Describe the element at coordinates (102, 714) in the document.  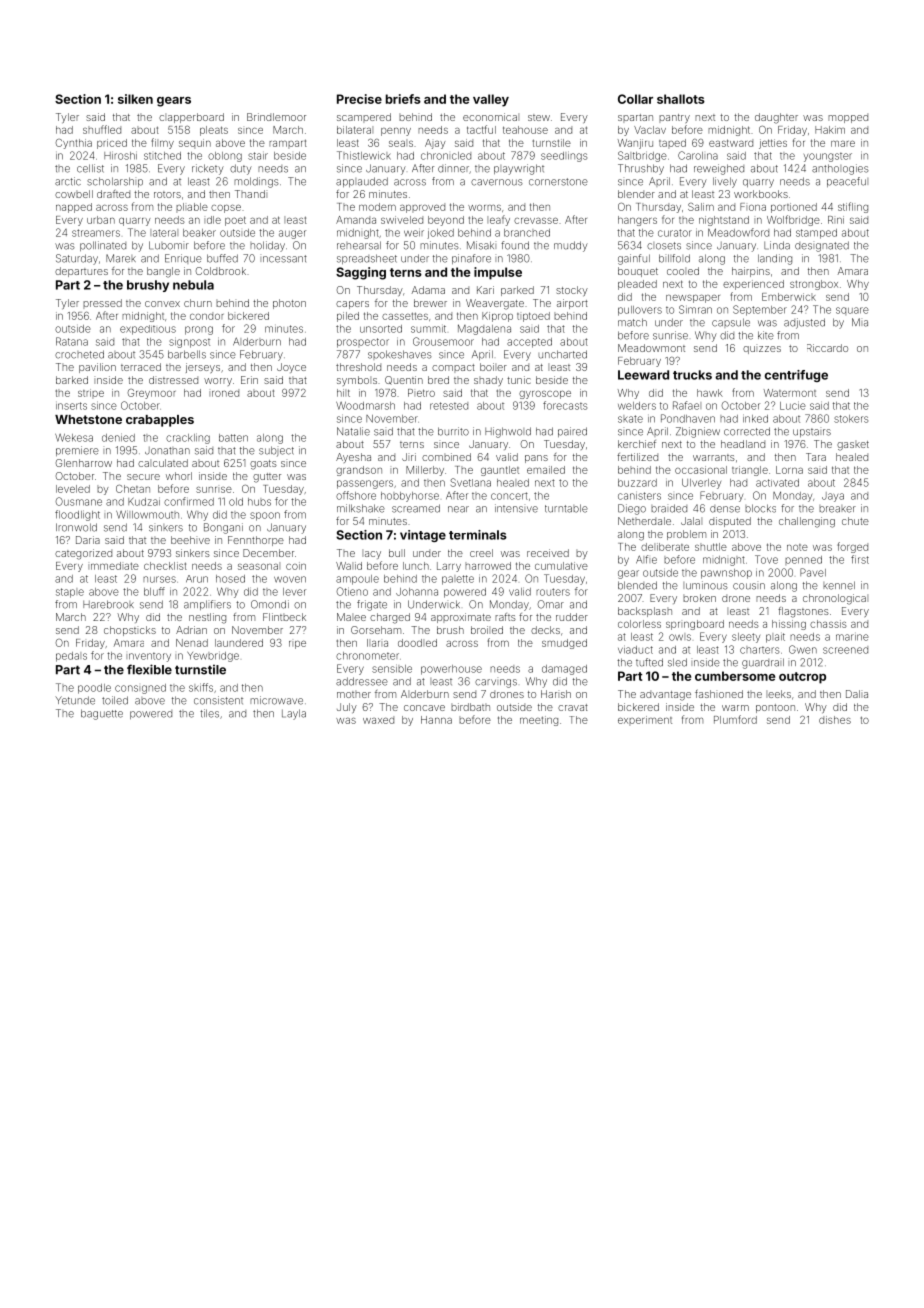
I see `baguette` at that location.
